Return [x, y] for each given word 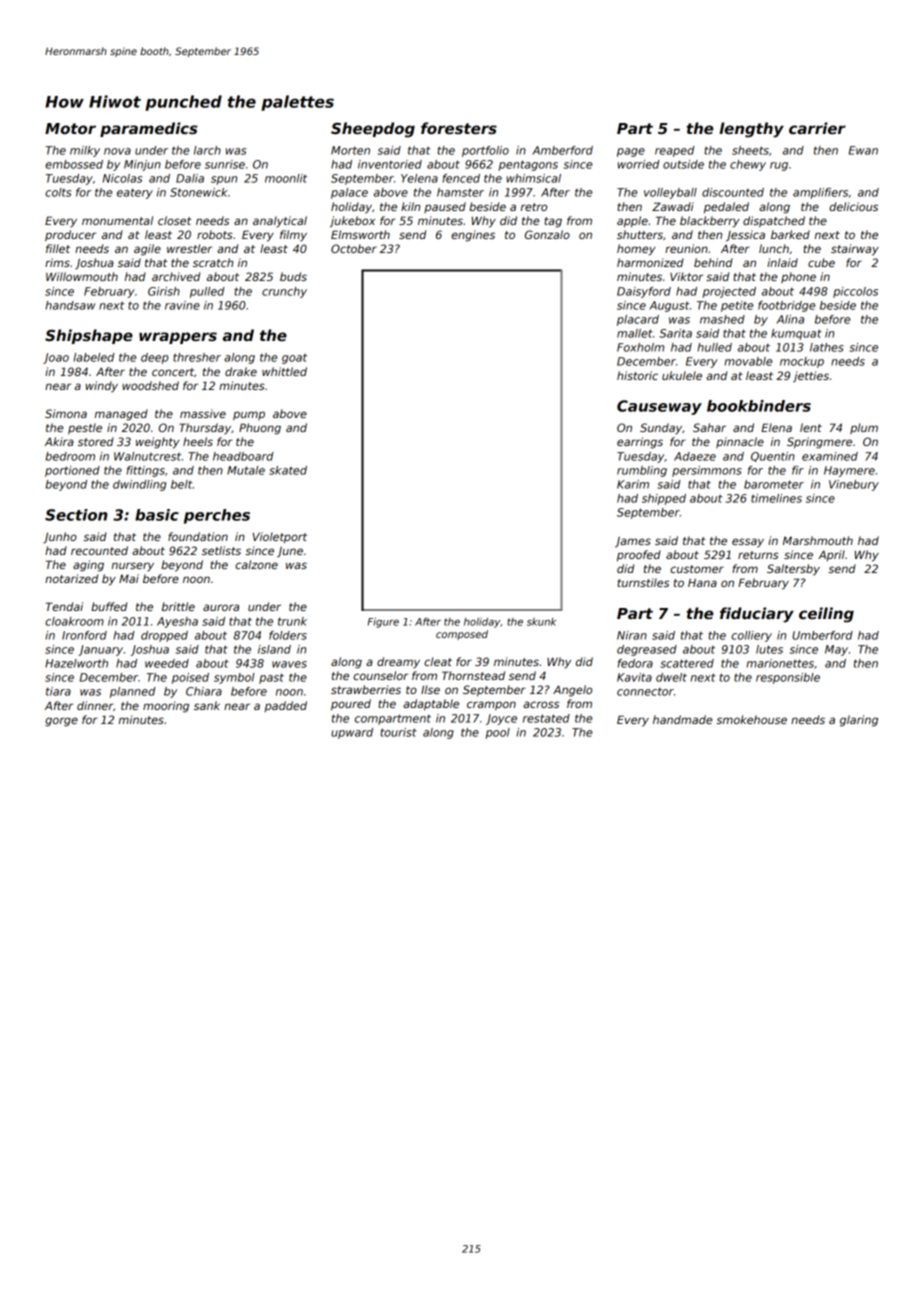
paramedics [149, 129]
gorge [61, 722]
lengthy [751, 130]
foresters [459, 128]
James [633, 542]
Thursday [205, 428]
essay [748, 543]
